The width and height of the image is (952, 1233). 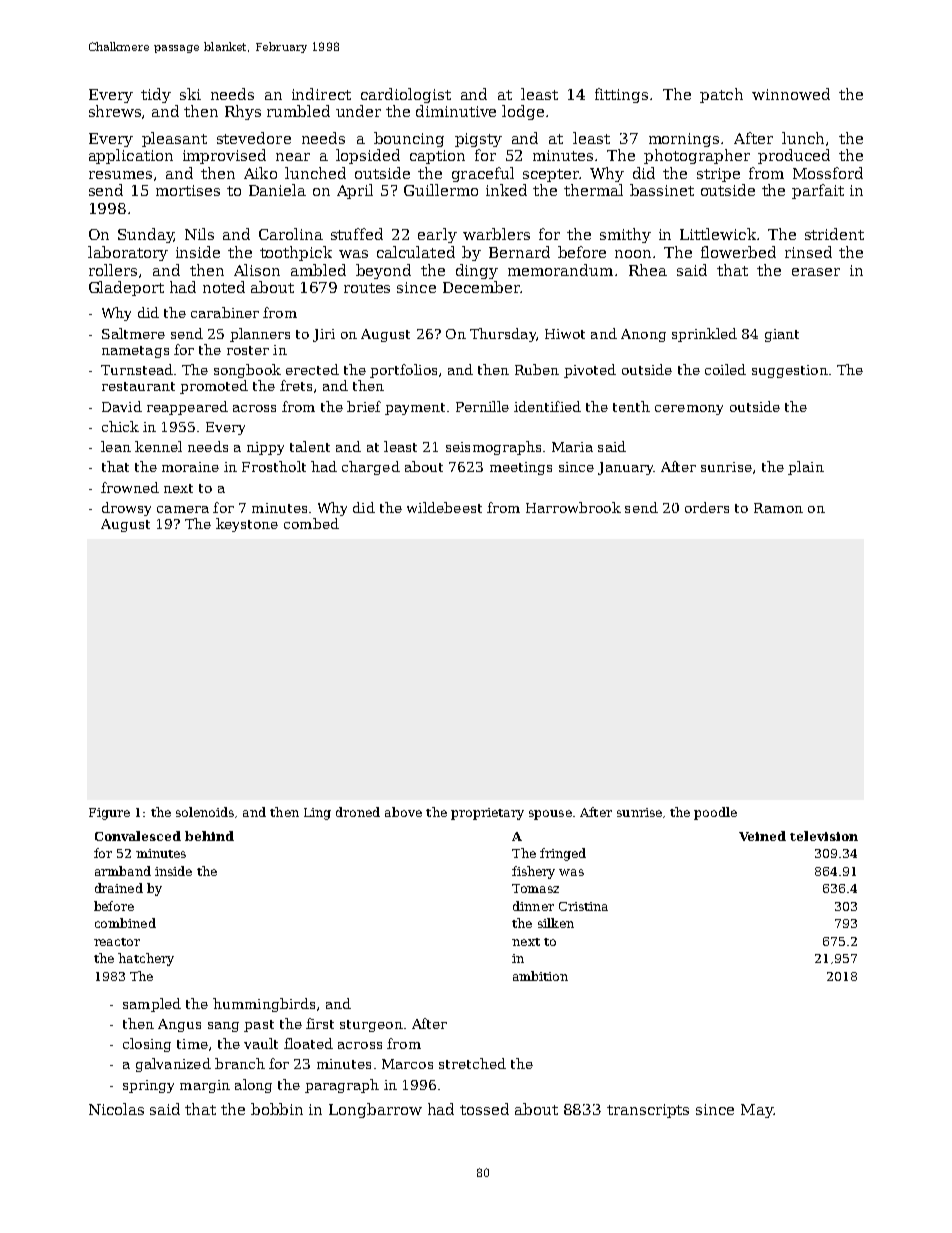 What do you see at coordinates (684, 140) in the image?
I see `mornings` at bounding box center [684, 140].
